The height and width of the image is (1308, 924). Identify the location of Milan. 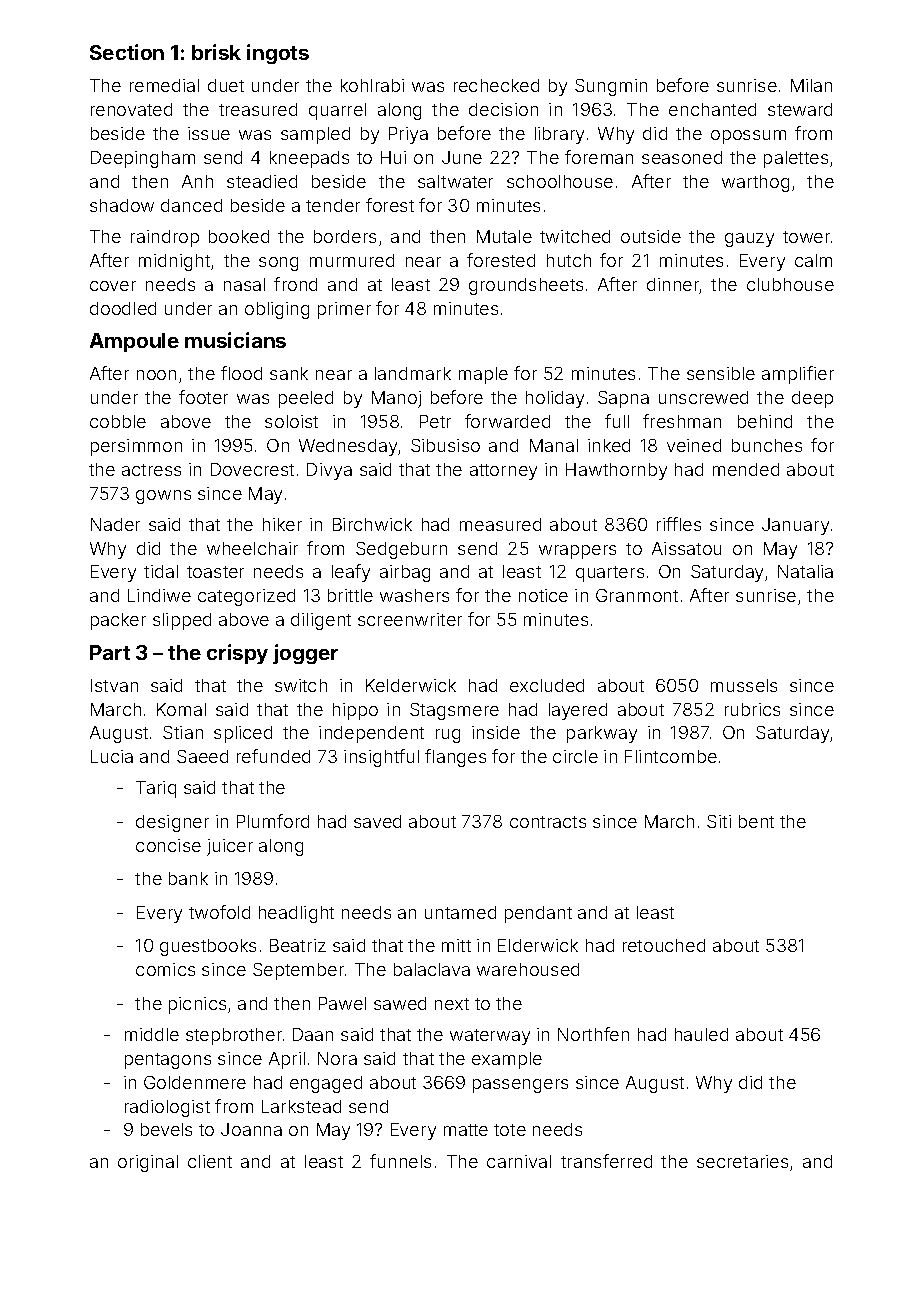
(811, 85).
